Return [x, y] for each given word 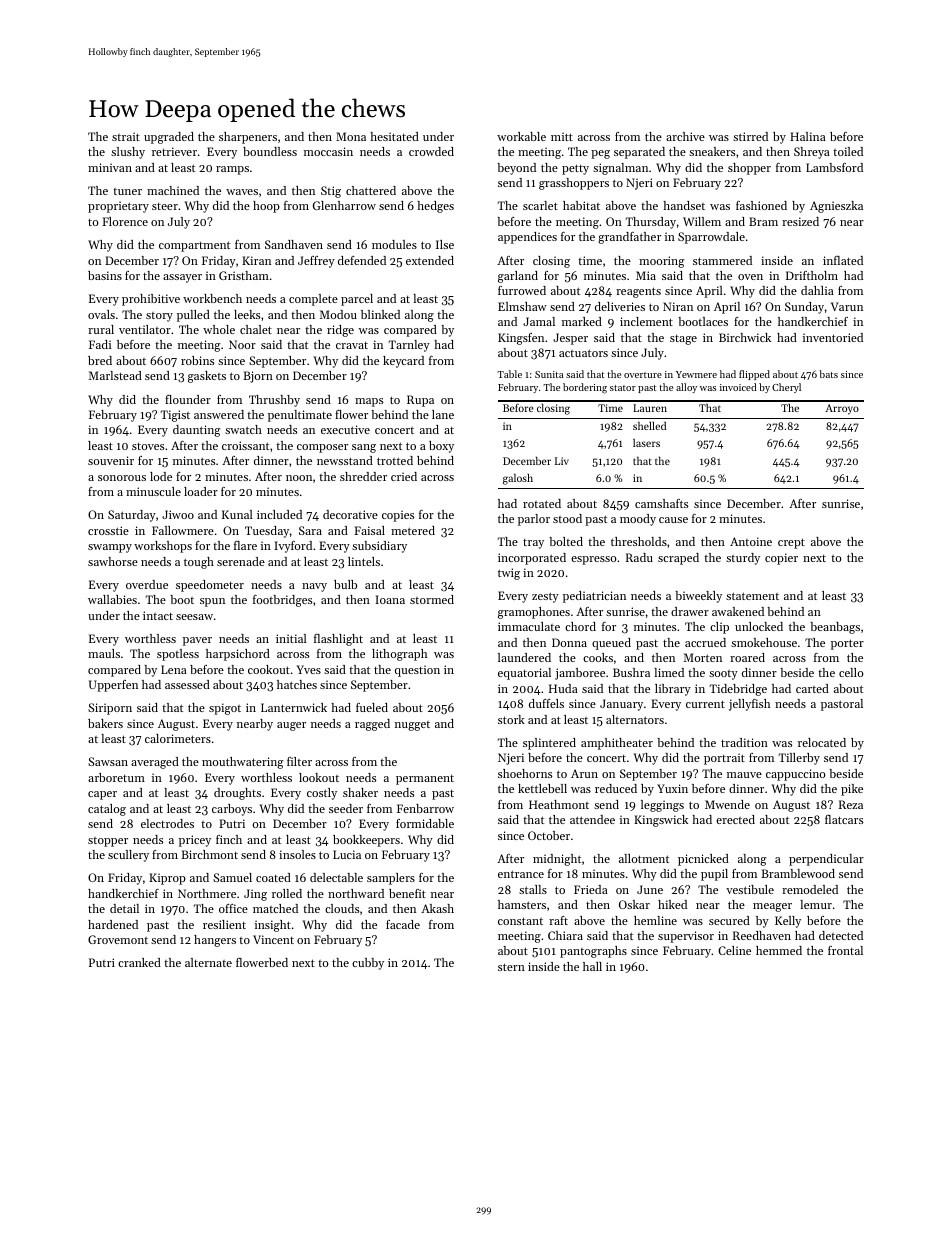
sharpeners [248, 138]
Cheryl [786, 388]
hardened [113, 924]
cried [404, 476]
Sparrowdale [711, 238]
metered [413, 530]
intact [158, 615]
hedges [435, 207]
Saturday [132, 516]
